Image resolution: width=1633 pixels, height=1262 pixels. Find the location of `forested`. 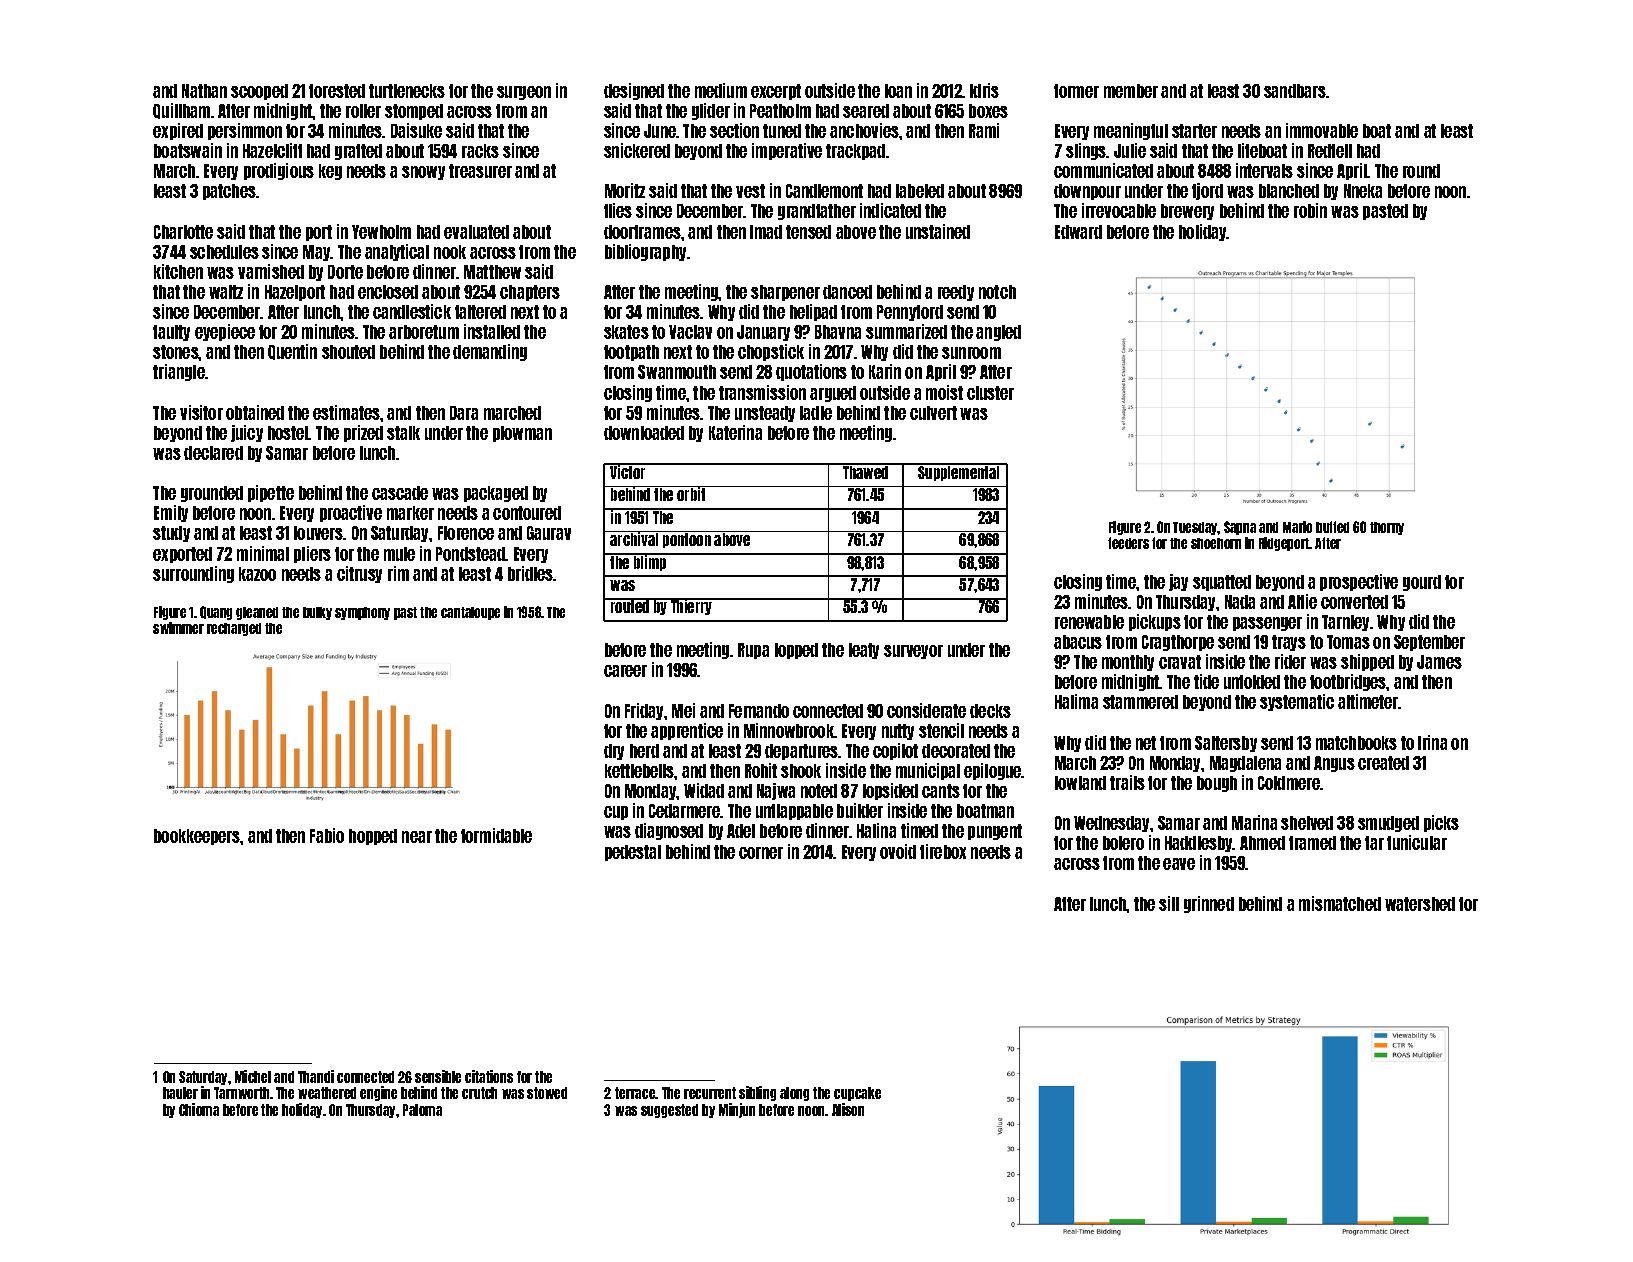

forested is located at coordinates (337, 91).
